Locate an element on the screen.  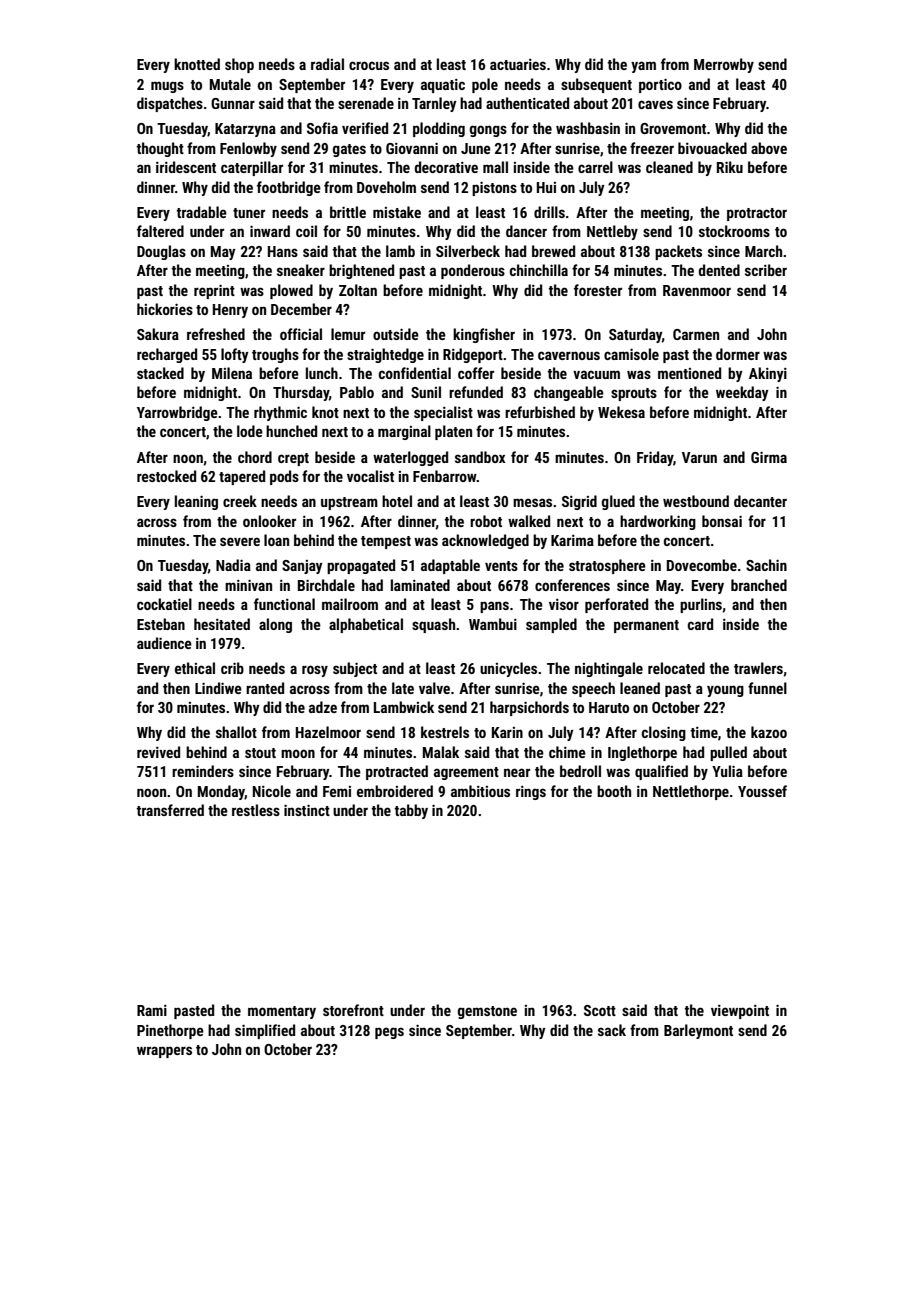
rhythmic is located at coordinates (280, 413).
